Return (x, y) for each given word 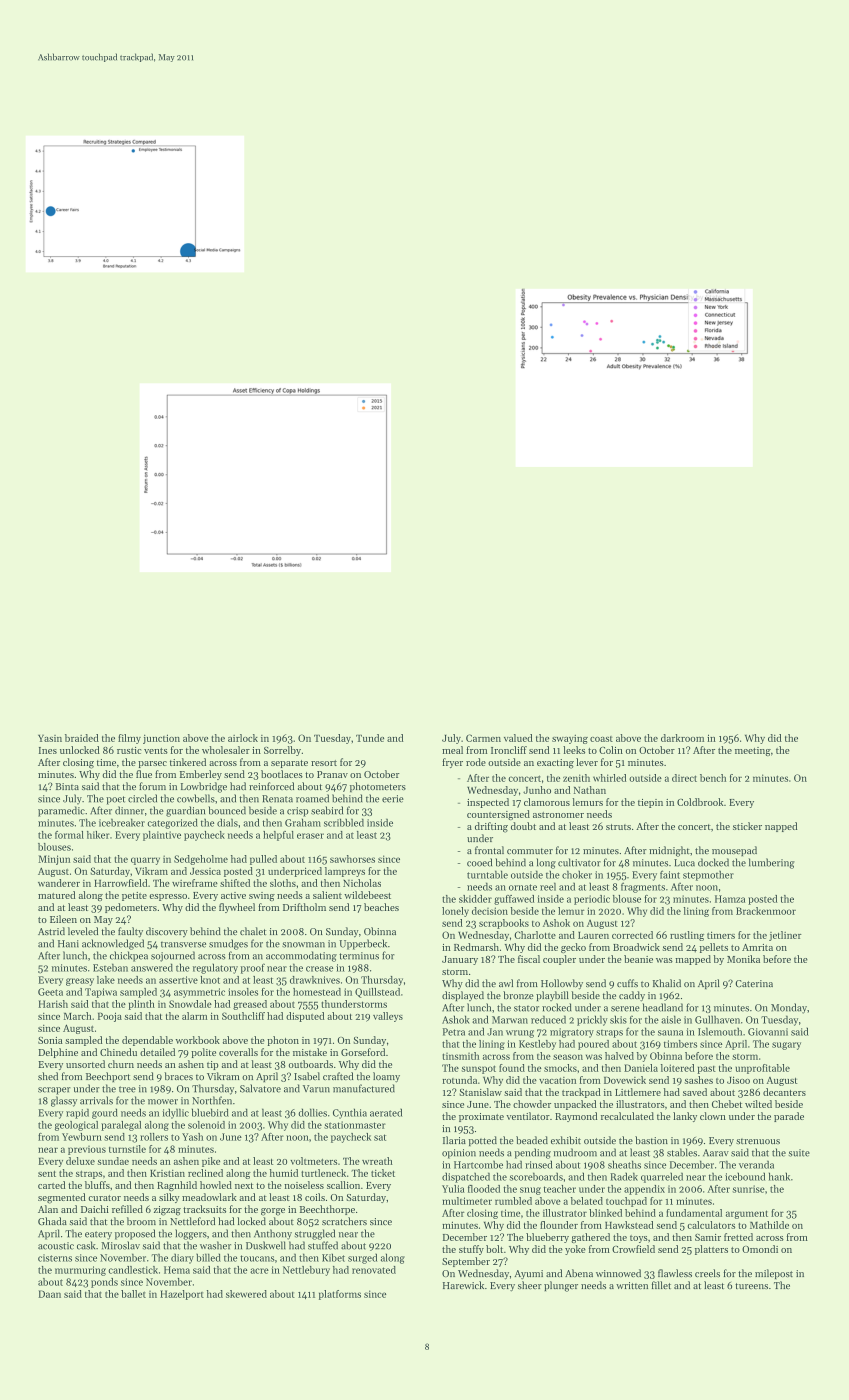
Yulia (453, 1189)
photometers (378, 787)
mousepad (734, 851)
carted (51, 1185)
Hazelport (182, 1295)
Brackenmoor (766, 911)
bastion (651, 1140)
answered (152, 967)
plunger (561, 1286)
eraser (310, 836)
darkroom (682, 738)
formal (69, 835)
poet (115, 800)
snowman (303, 945)
